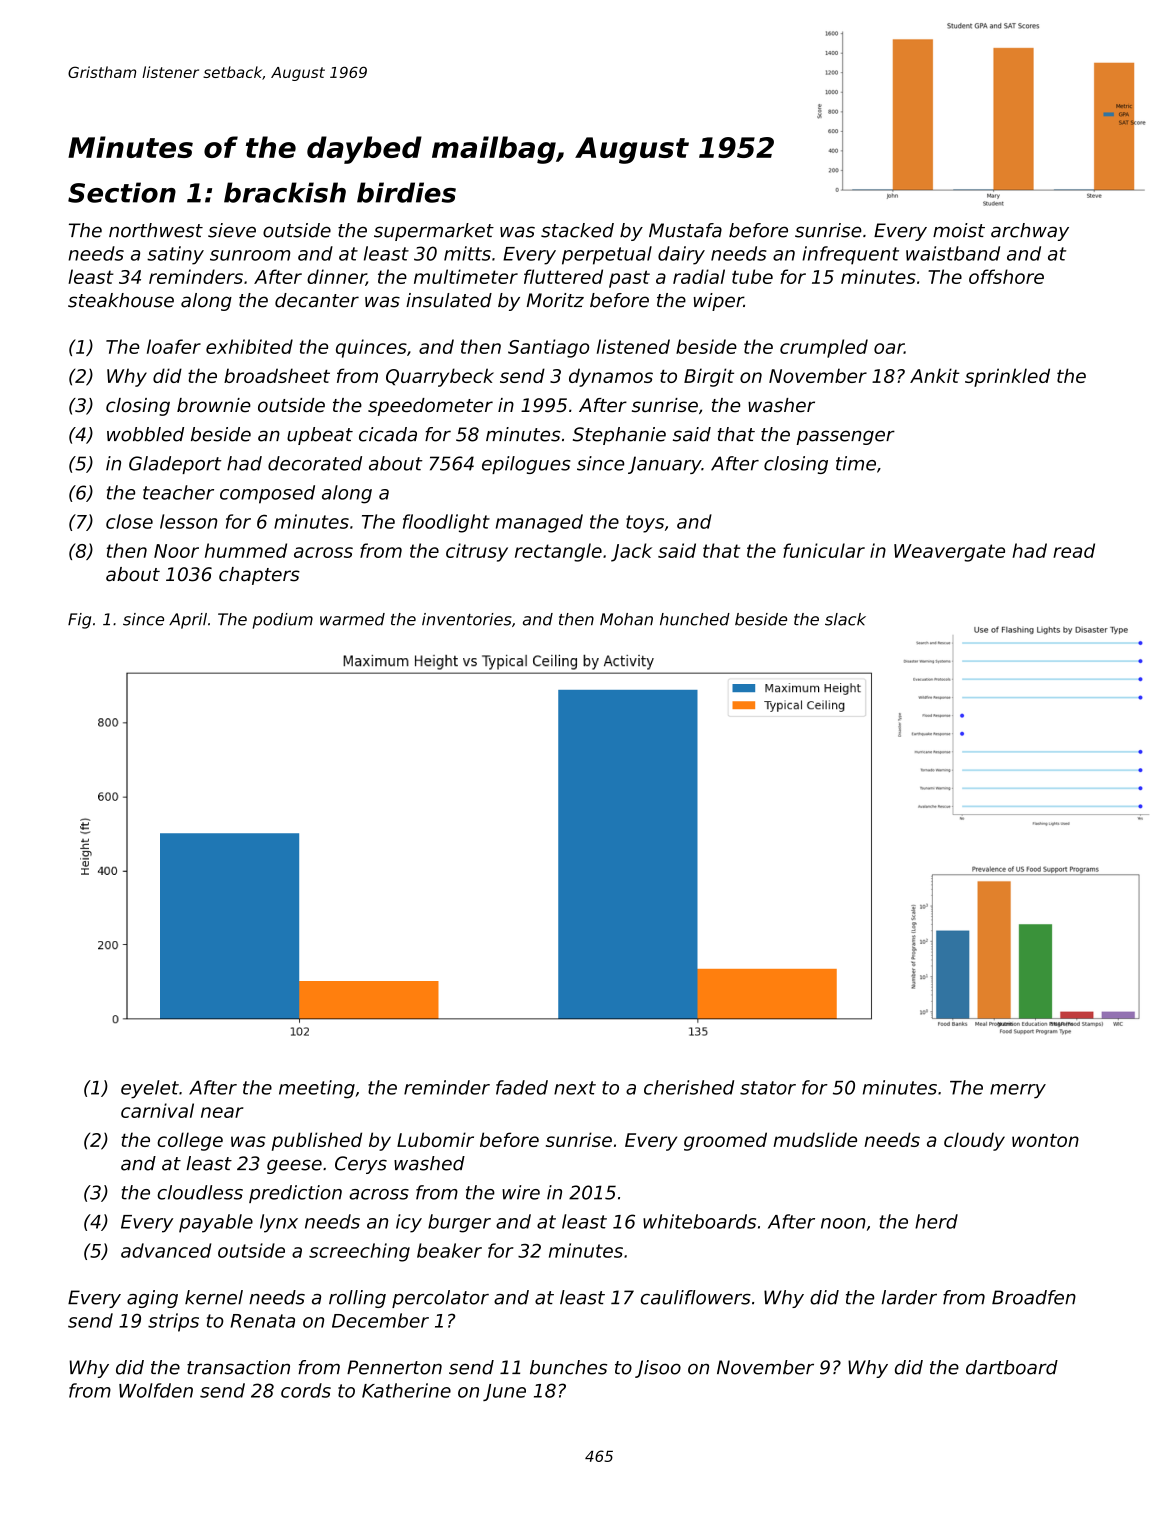 This screenshot has height=1515, width=1170. Describe the element at coordinates (317, 1089) in the screenshot. I see `meeting` at that location.
